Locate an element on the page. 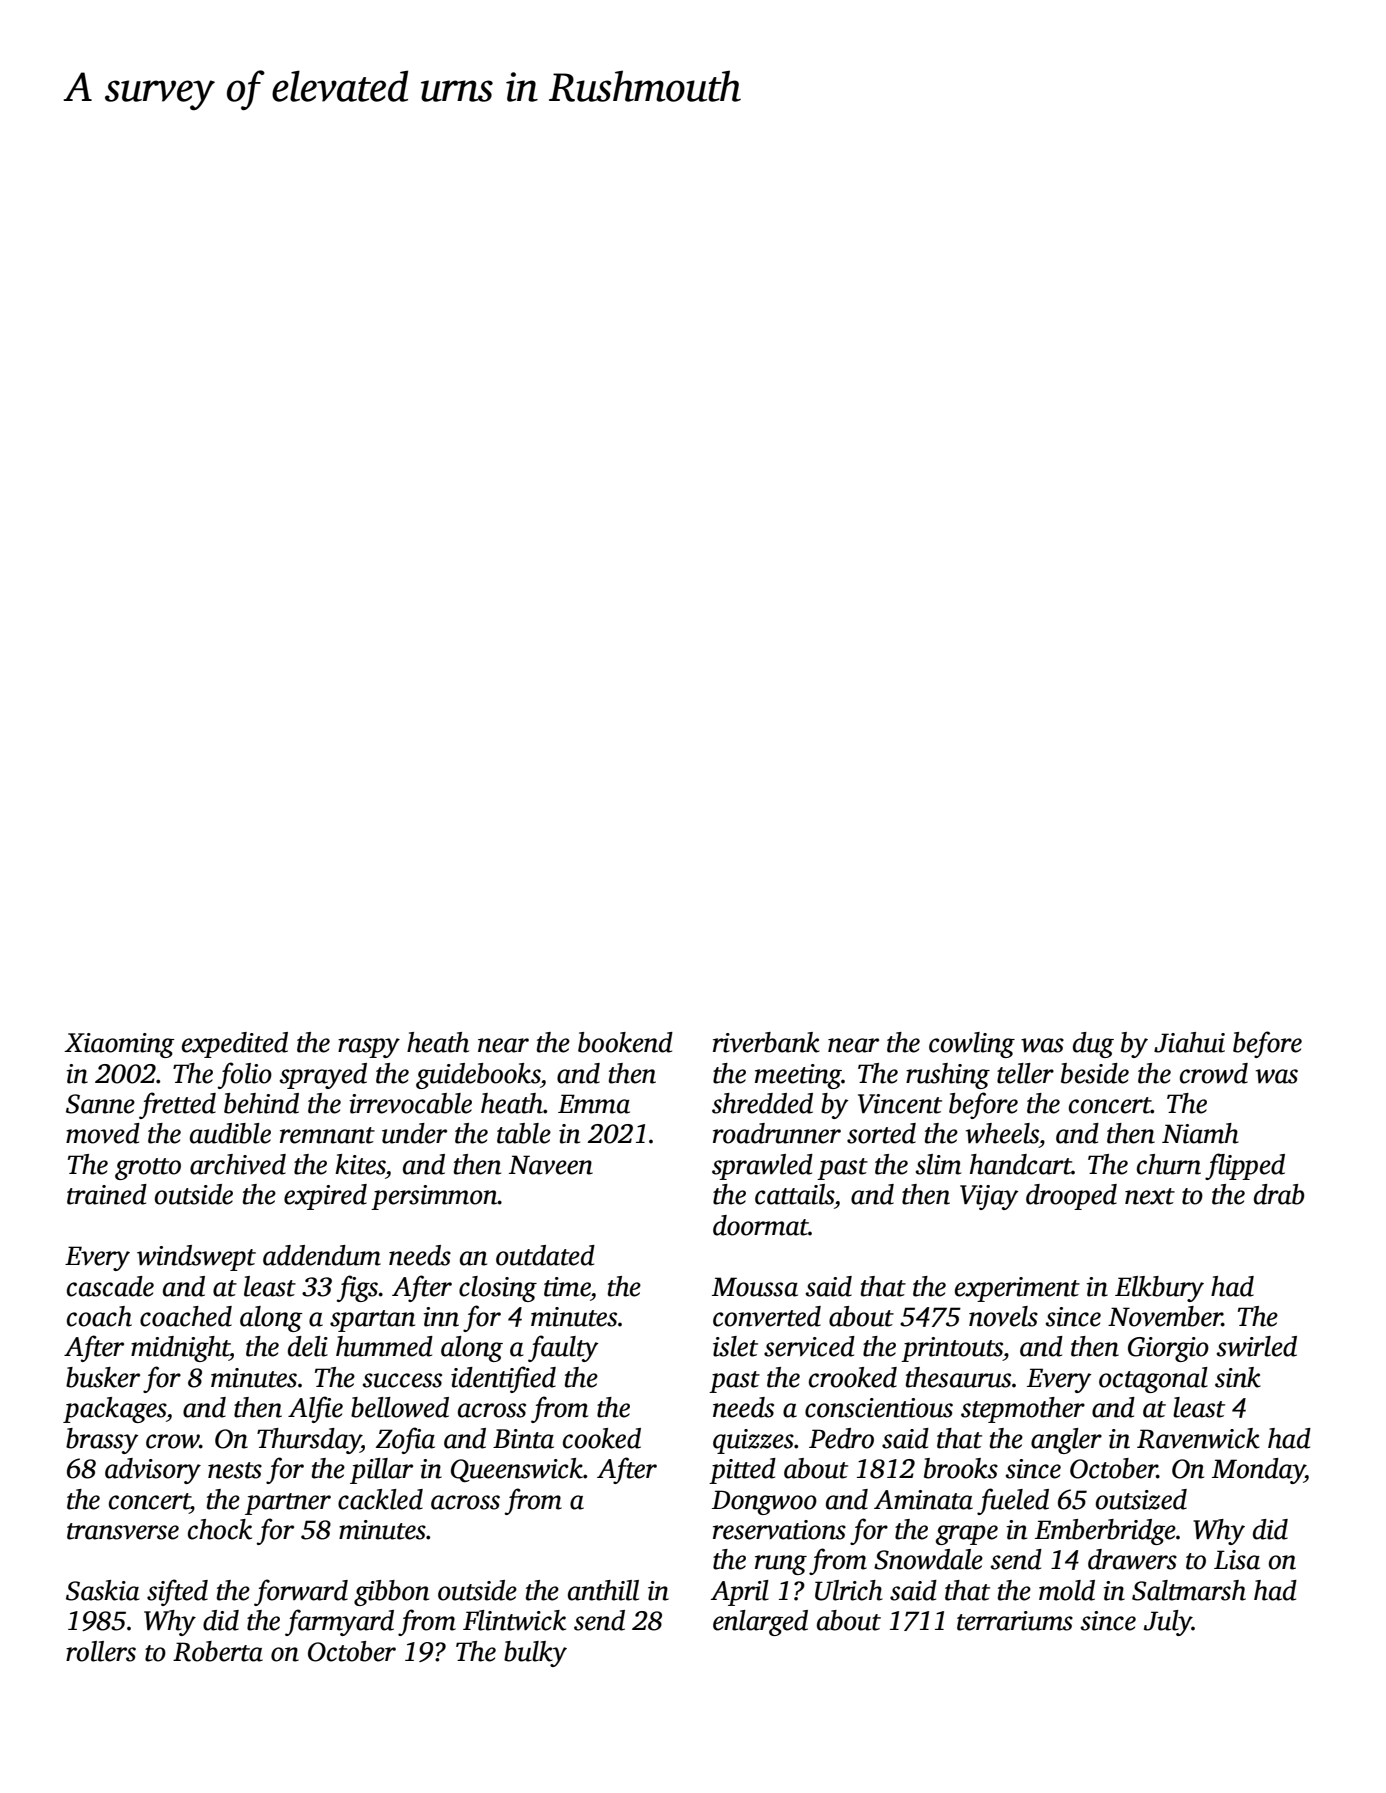 The height and width of the image is (1793, 1386). rollers is located at coordinates (101, 1651).
